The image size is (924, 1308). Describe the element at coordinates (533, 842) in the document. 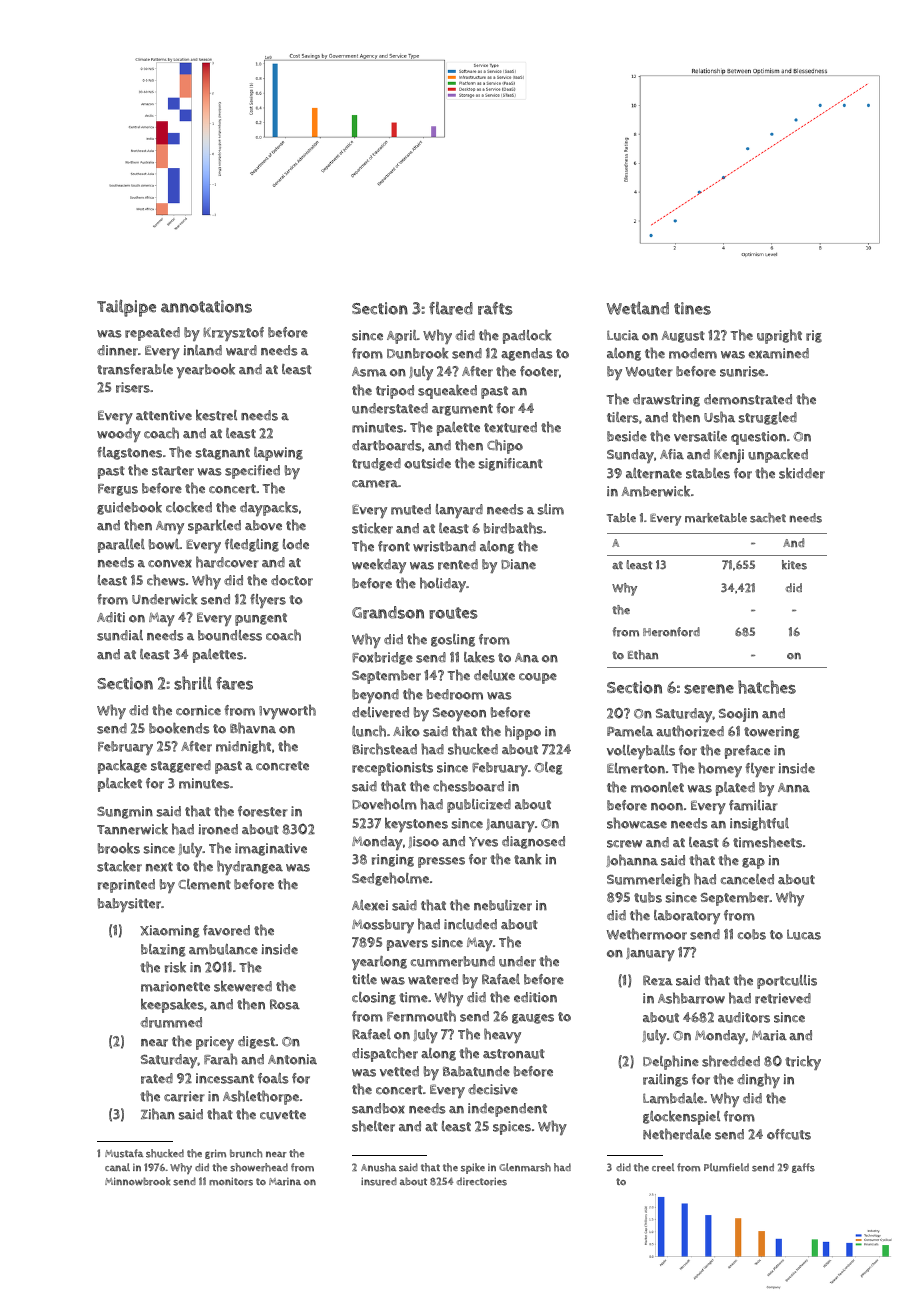

I see `diagnosed` at that location.
